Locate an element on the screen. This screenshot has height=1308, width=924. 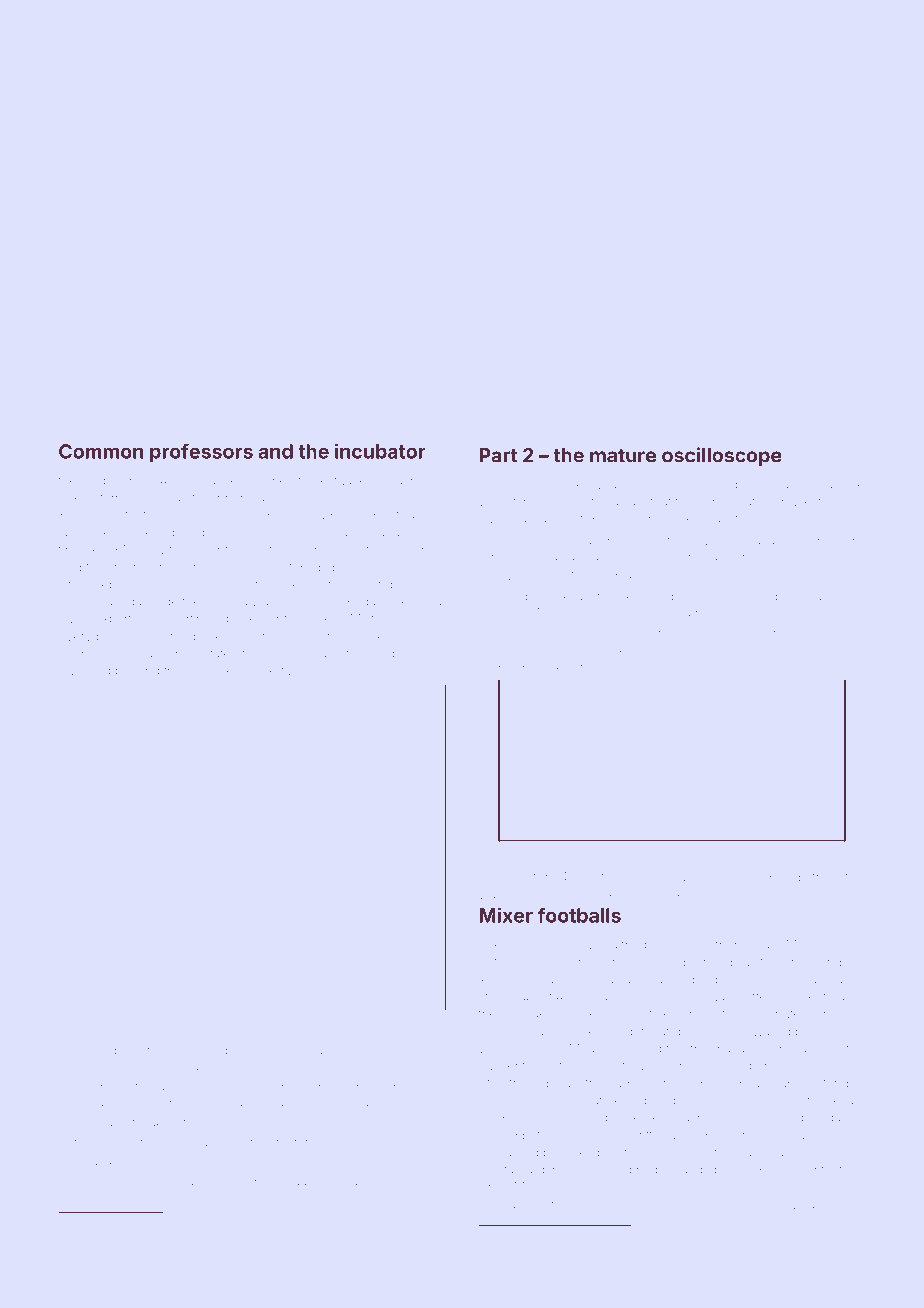
finalized is located at coordinates (82, 549).
